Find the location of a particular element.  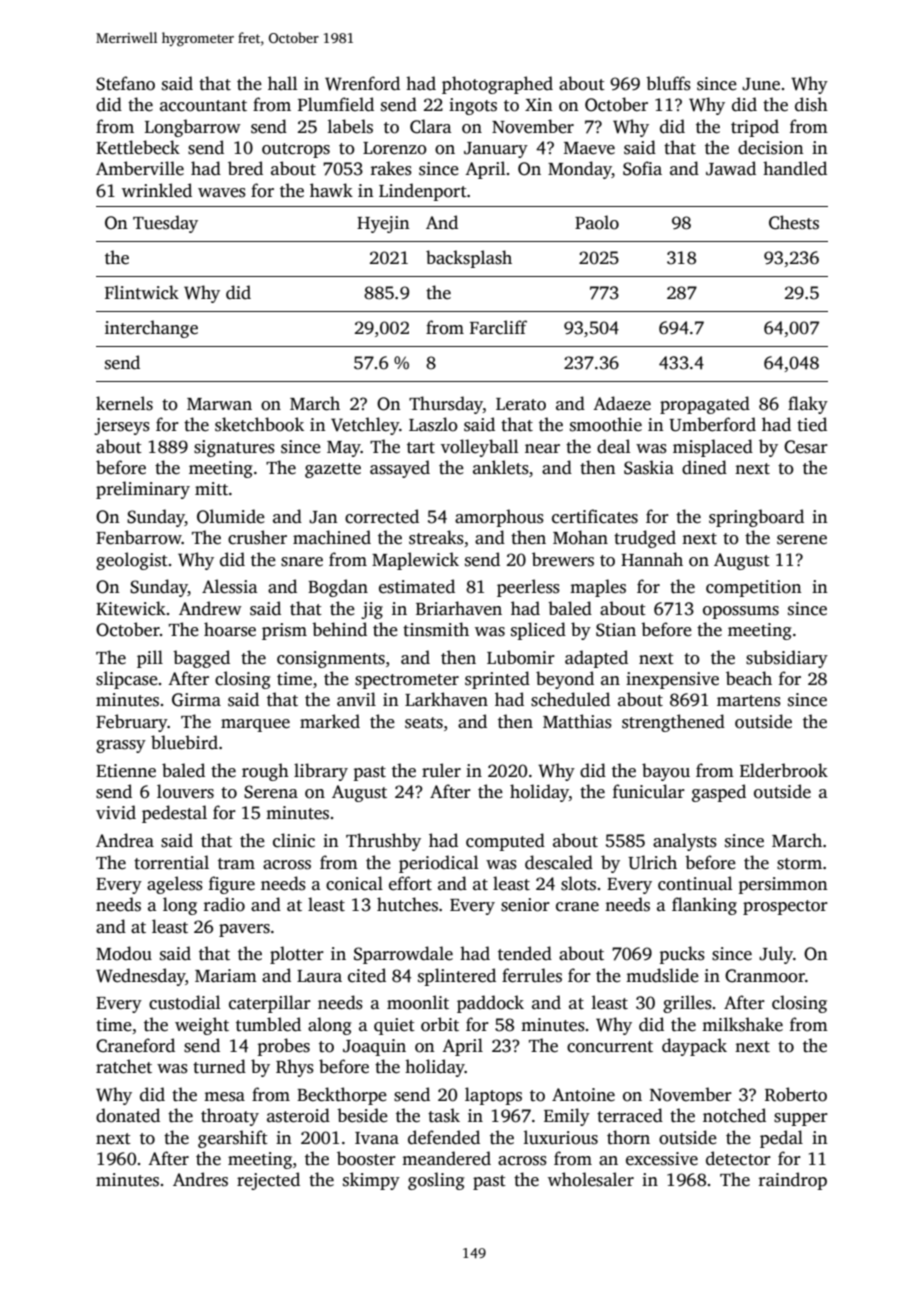

laptops is located at coordinates (493, 1096).
